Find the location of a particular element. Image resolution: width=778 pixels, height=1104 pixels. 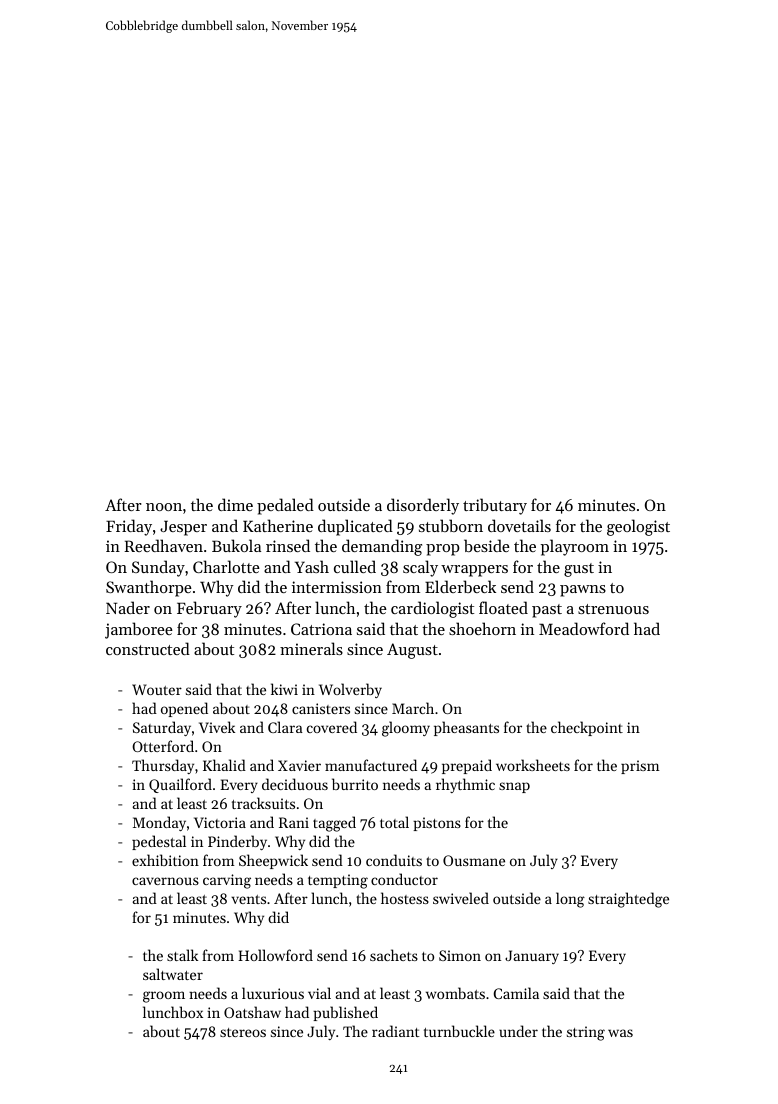

tempting is located at coordinates (338, 881).
